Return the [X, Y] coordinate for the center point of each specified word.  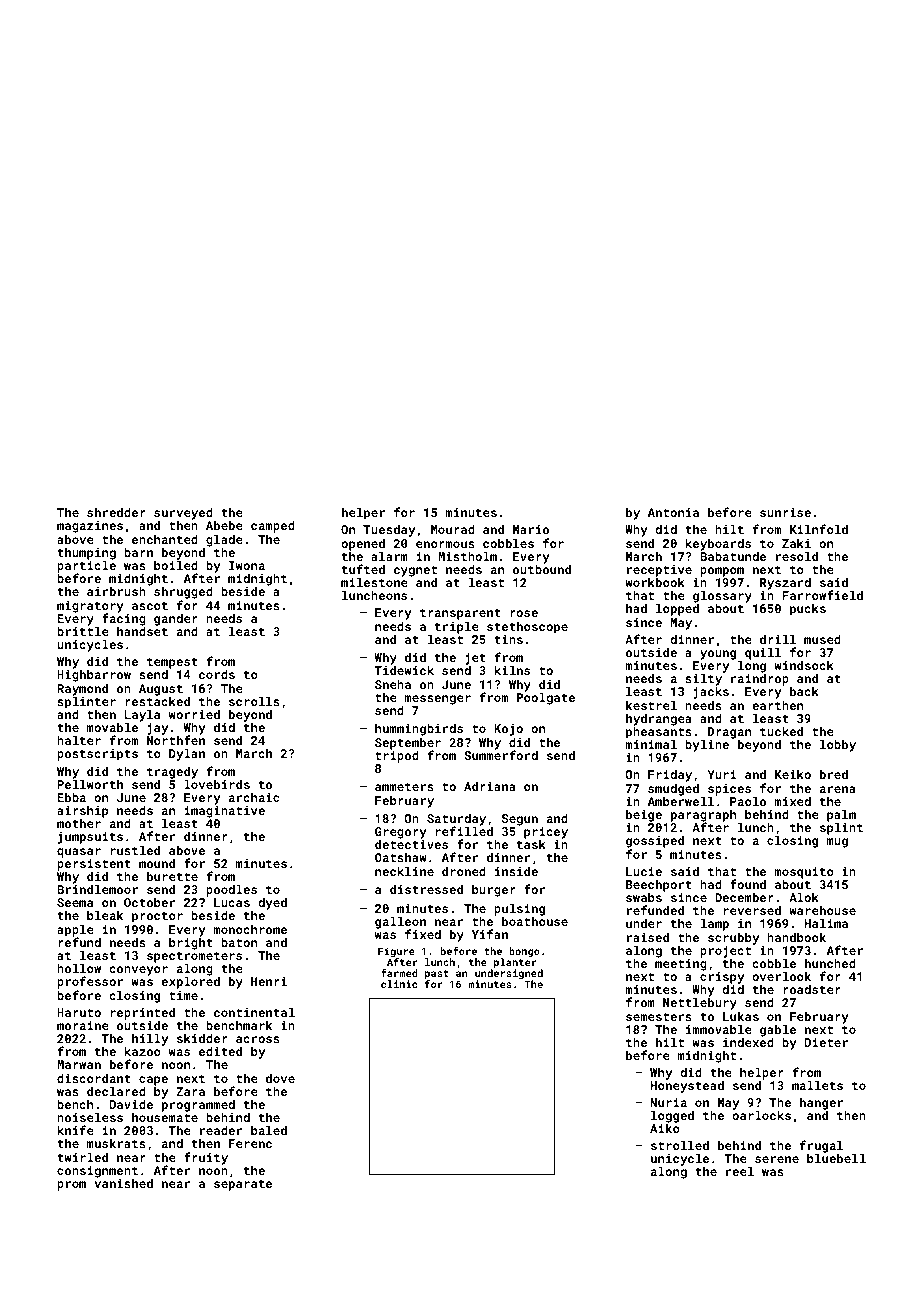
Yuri [721, 774]
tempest [172, 664]
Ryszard [785, 583]
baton [239, 942]
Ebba [71, 797]
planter [515, 963]
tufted [363, 569]
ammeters [404, 787]
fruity [206, 1158]
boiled [176, 565]
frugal [821, 1146]
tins [508, 639]
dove [280, 1078]
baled [269, 1130]
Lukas [741, 1016]
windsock [804, 665]
